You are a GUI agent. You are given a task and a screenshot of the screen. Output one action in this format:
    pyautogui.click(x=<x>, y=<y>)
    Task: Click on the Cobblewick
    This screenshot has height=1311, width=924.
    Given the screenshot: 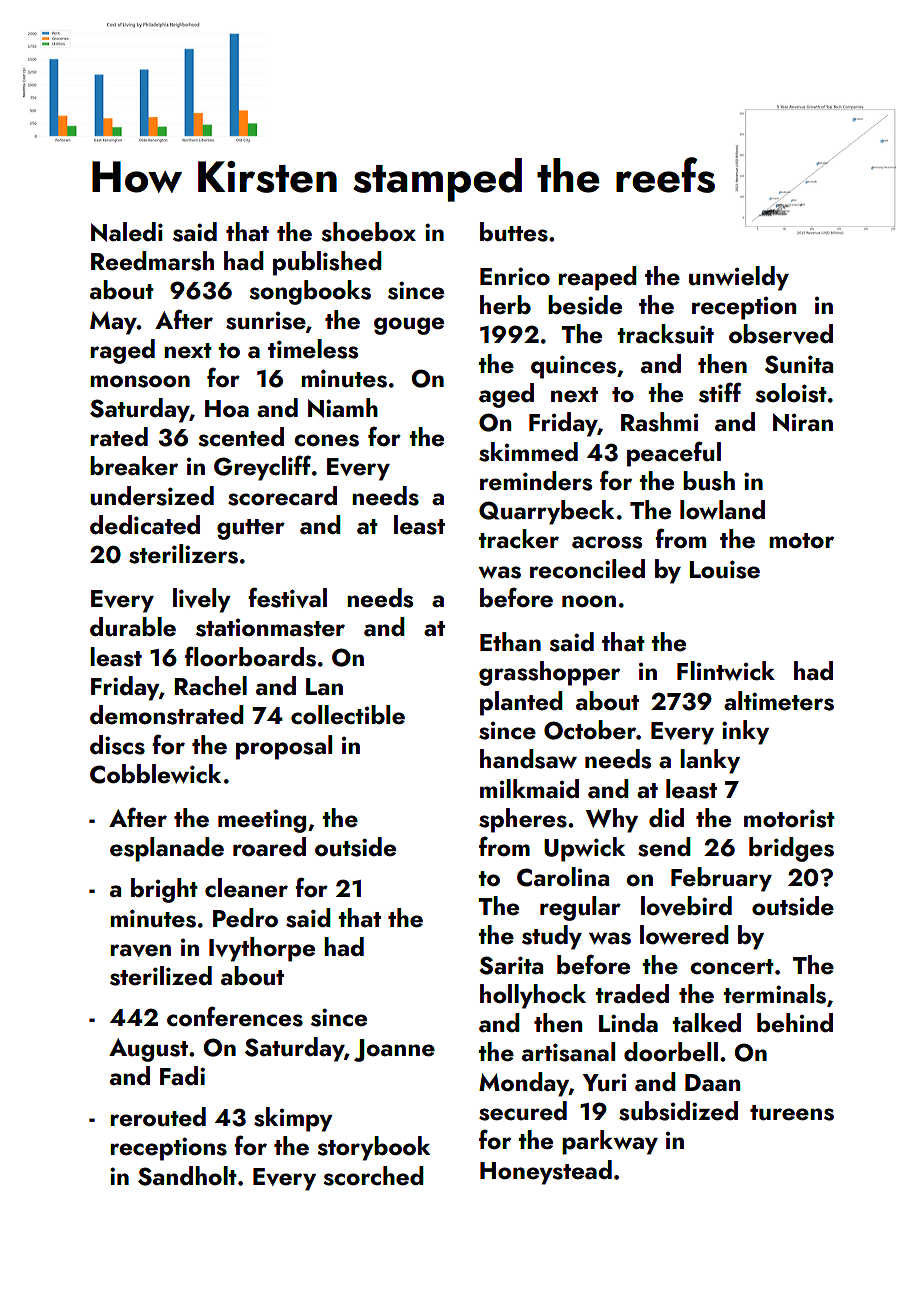 What is the action you would take?
    pyautogui.click(x=155, y=774)
